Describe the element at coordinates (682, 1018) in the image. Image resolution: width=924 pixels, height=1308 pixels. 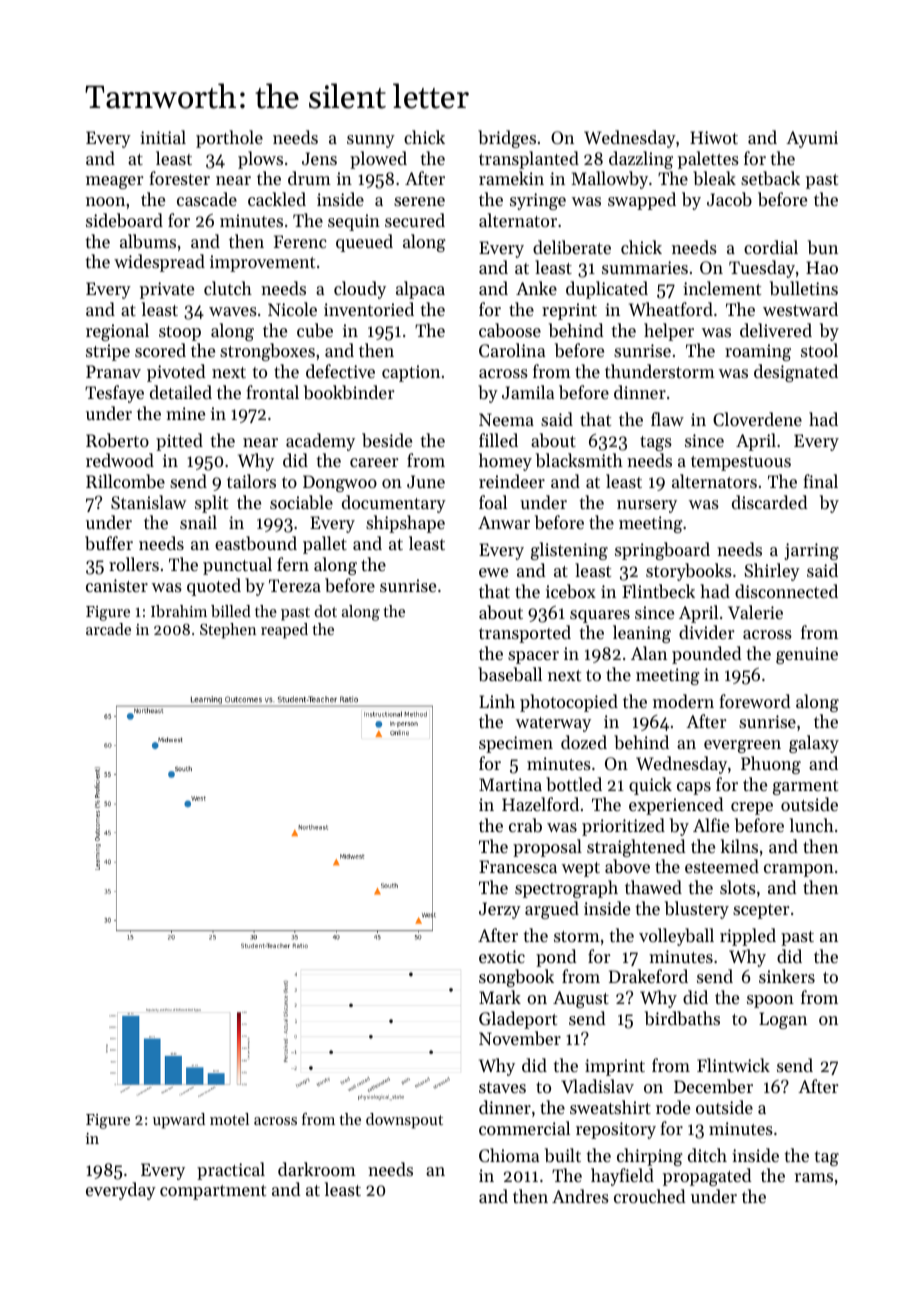
I see `birdbaths` at that location.
